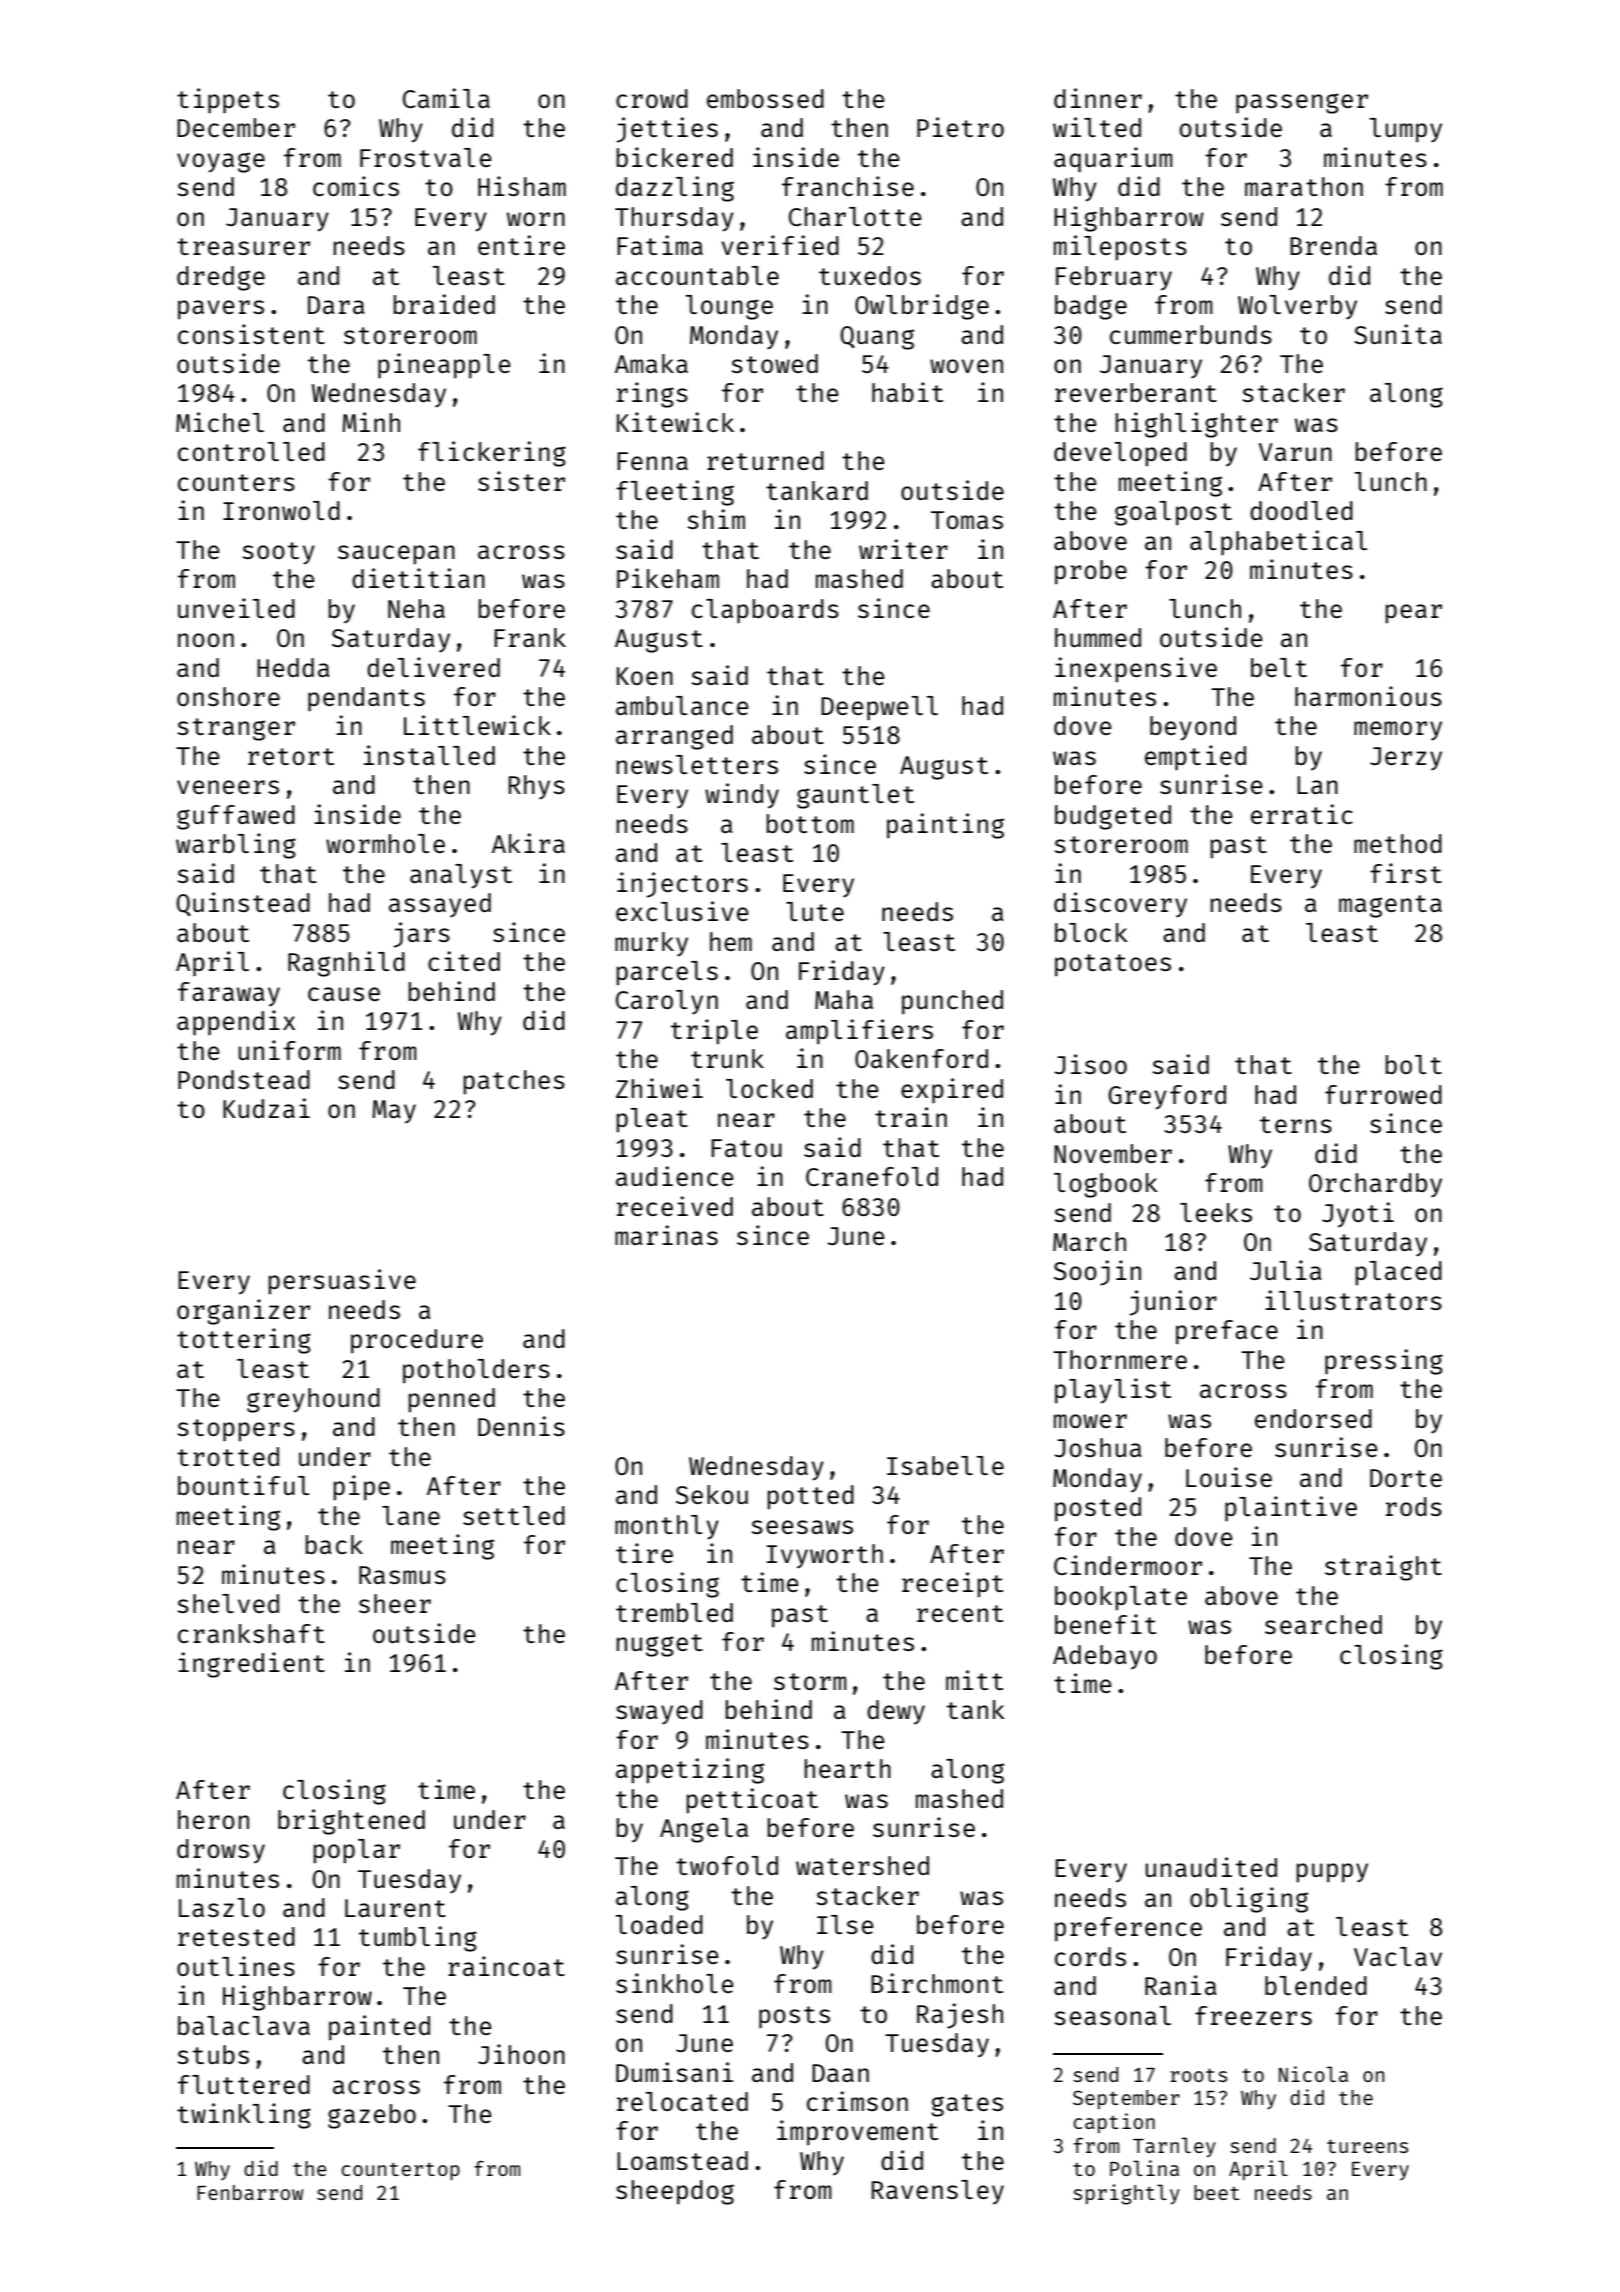 The width and height of the screenshot is (1620, 2292). Describe the element at coordinates (652, 1120) in the screenshot. I see `pleat` at that location.
